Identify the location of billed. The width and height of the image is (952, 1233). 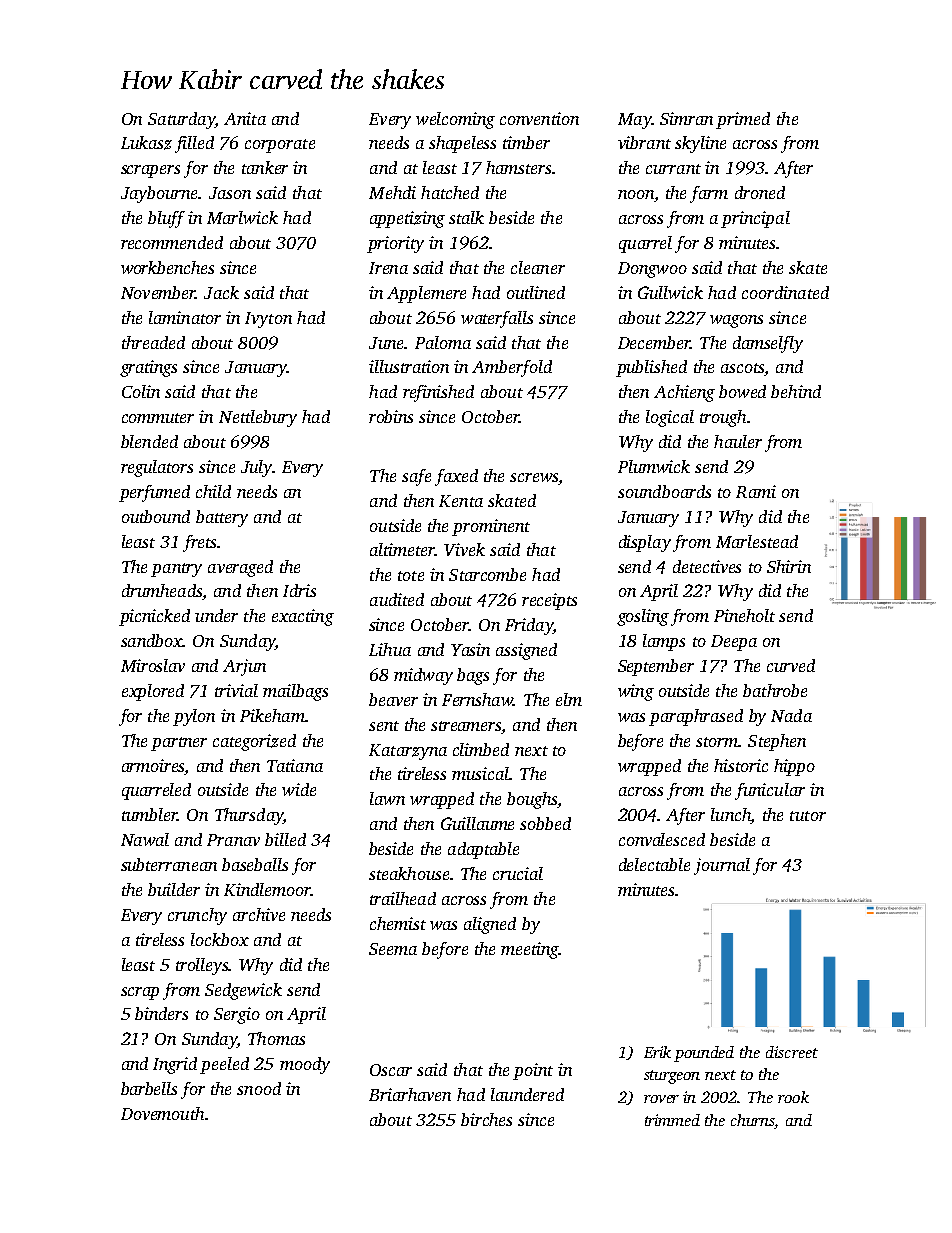
(285, 839).
